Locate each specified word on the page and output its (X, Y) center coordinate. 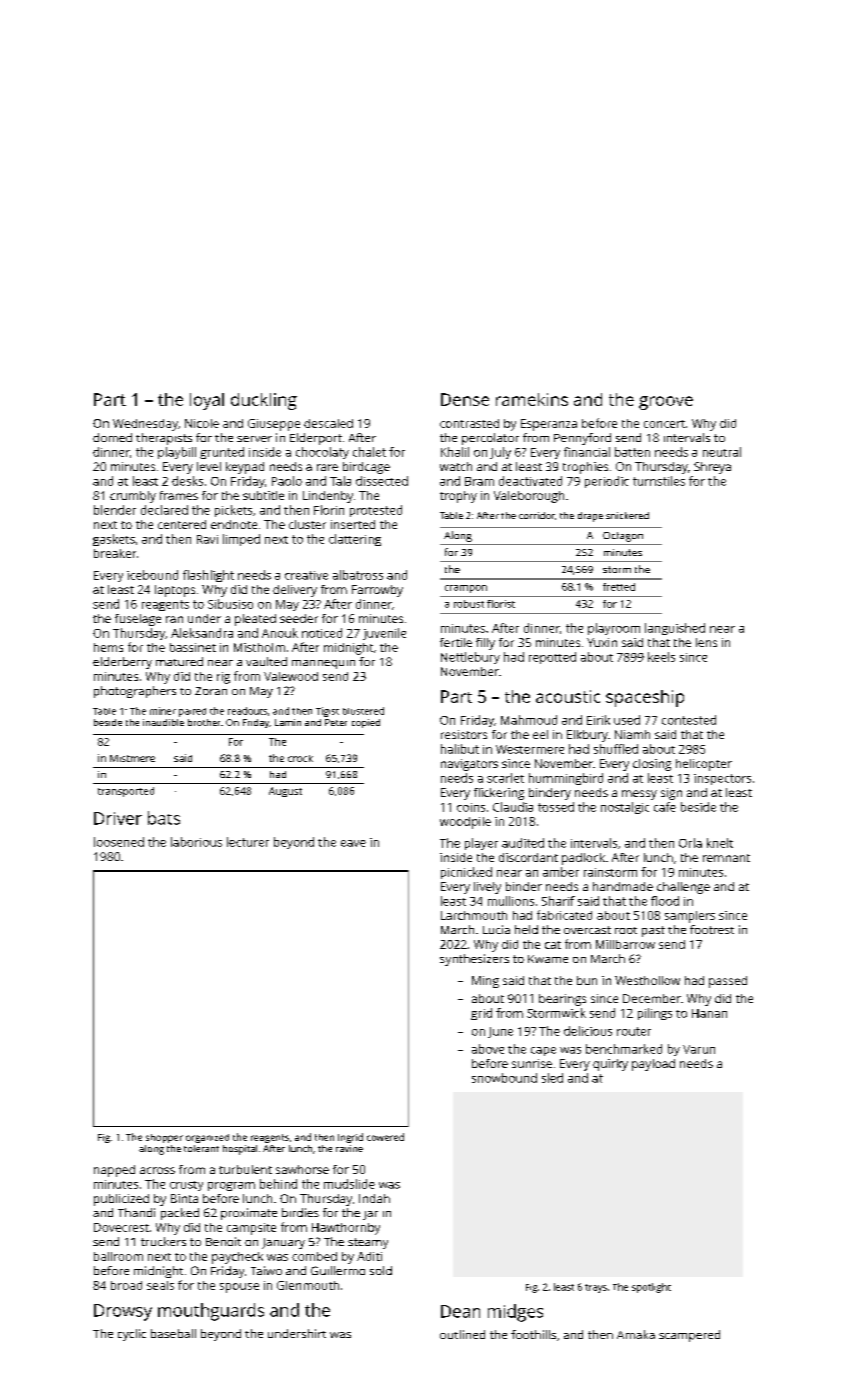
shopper (164, 1138)
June (500, 1032)
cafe (665, 807)
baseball (173, 1333)
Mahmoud (529, 720)
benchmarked (624, 1049)
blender (115, 510)
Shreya (712, 468)
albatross (358, 575)
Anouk (280, 633)
